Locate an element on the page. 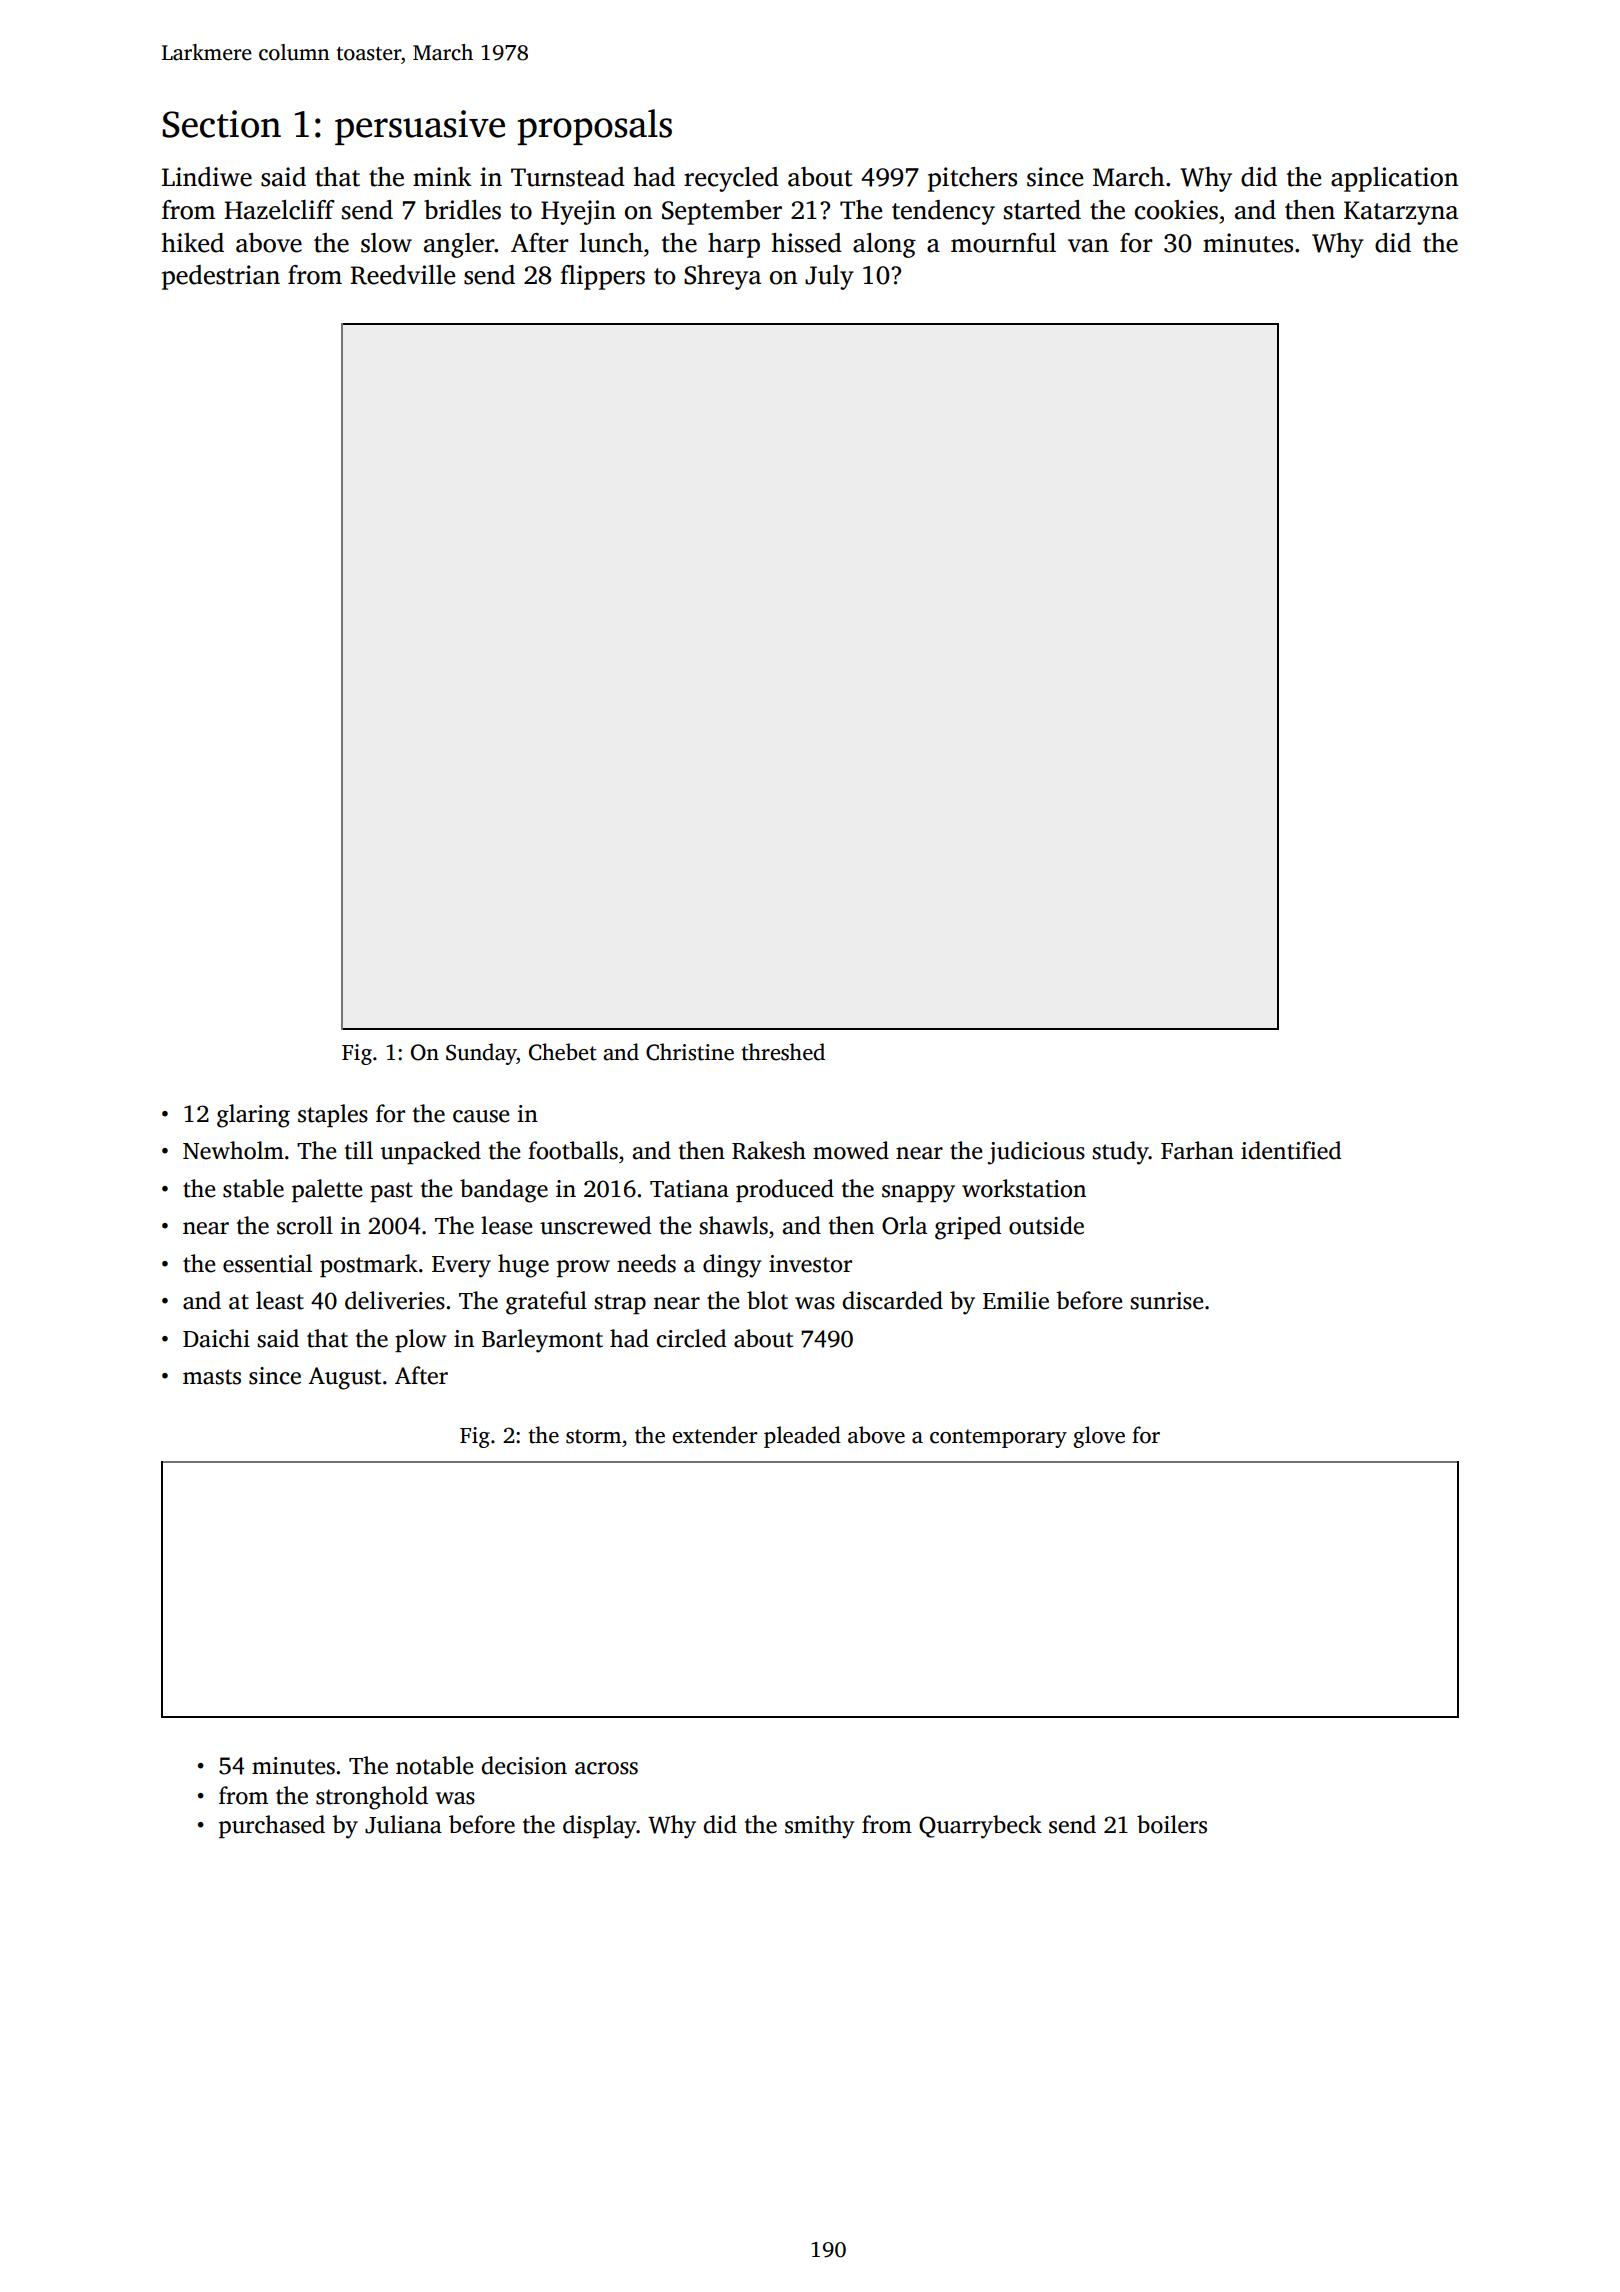  Quarrybeck is located at coordinates (980, 1827).
